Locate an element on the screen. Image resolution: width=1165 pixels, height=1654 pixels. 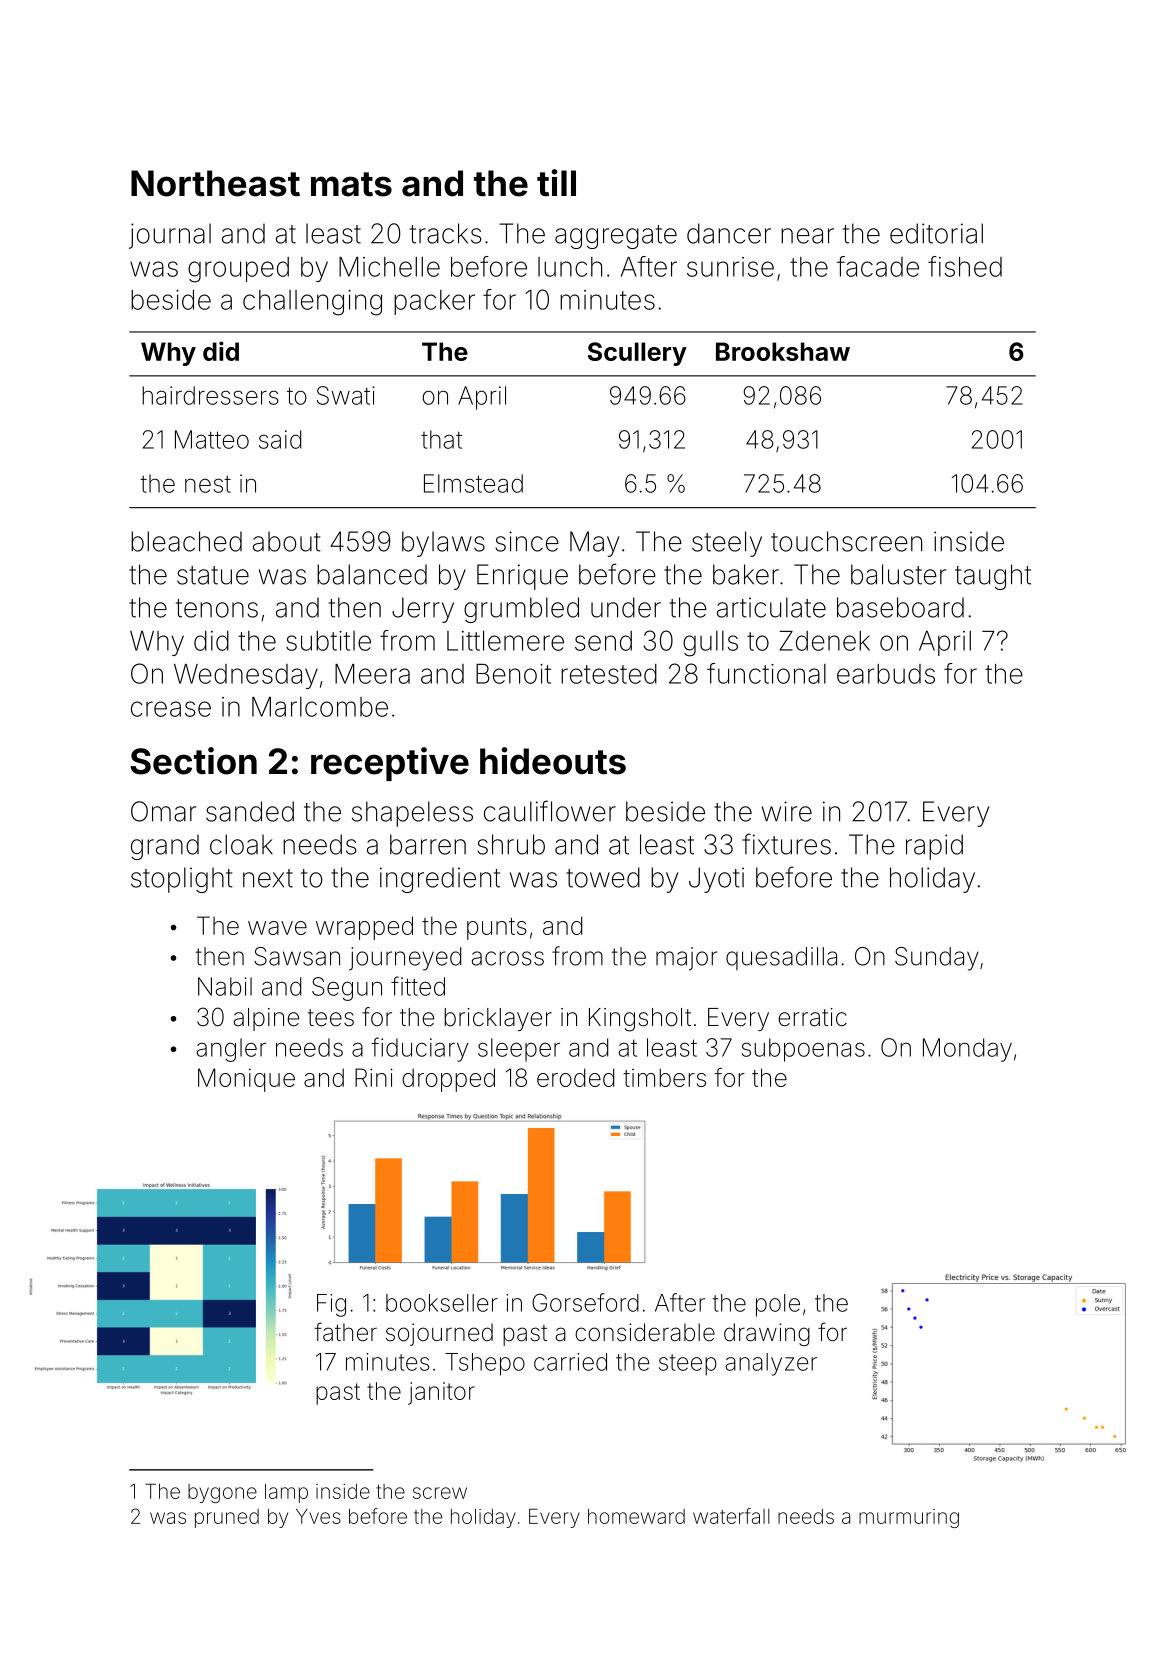
Nabil is located at coordinates (225, 986).
